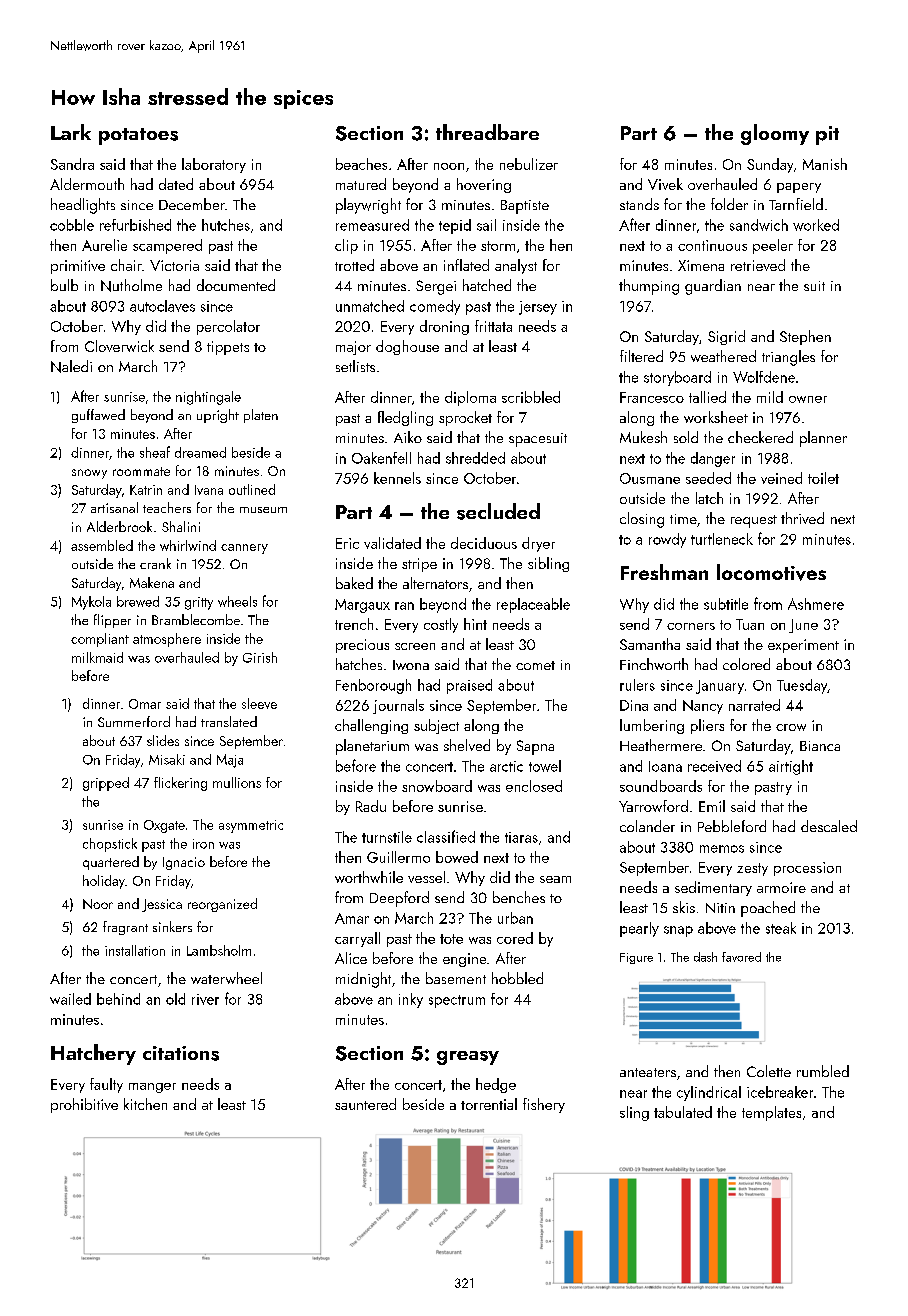 The height and width of the screenshot is (1316, 908). Describe the element at coordinates (441, 625) in the screenshot. I see `costly` at that location.
